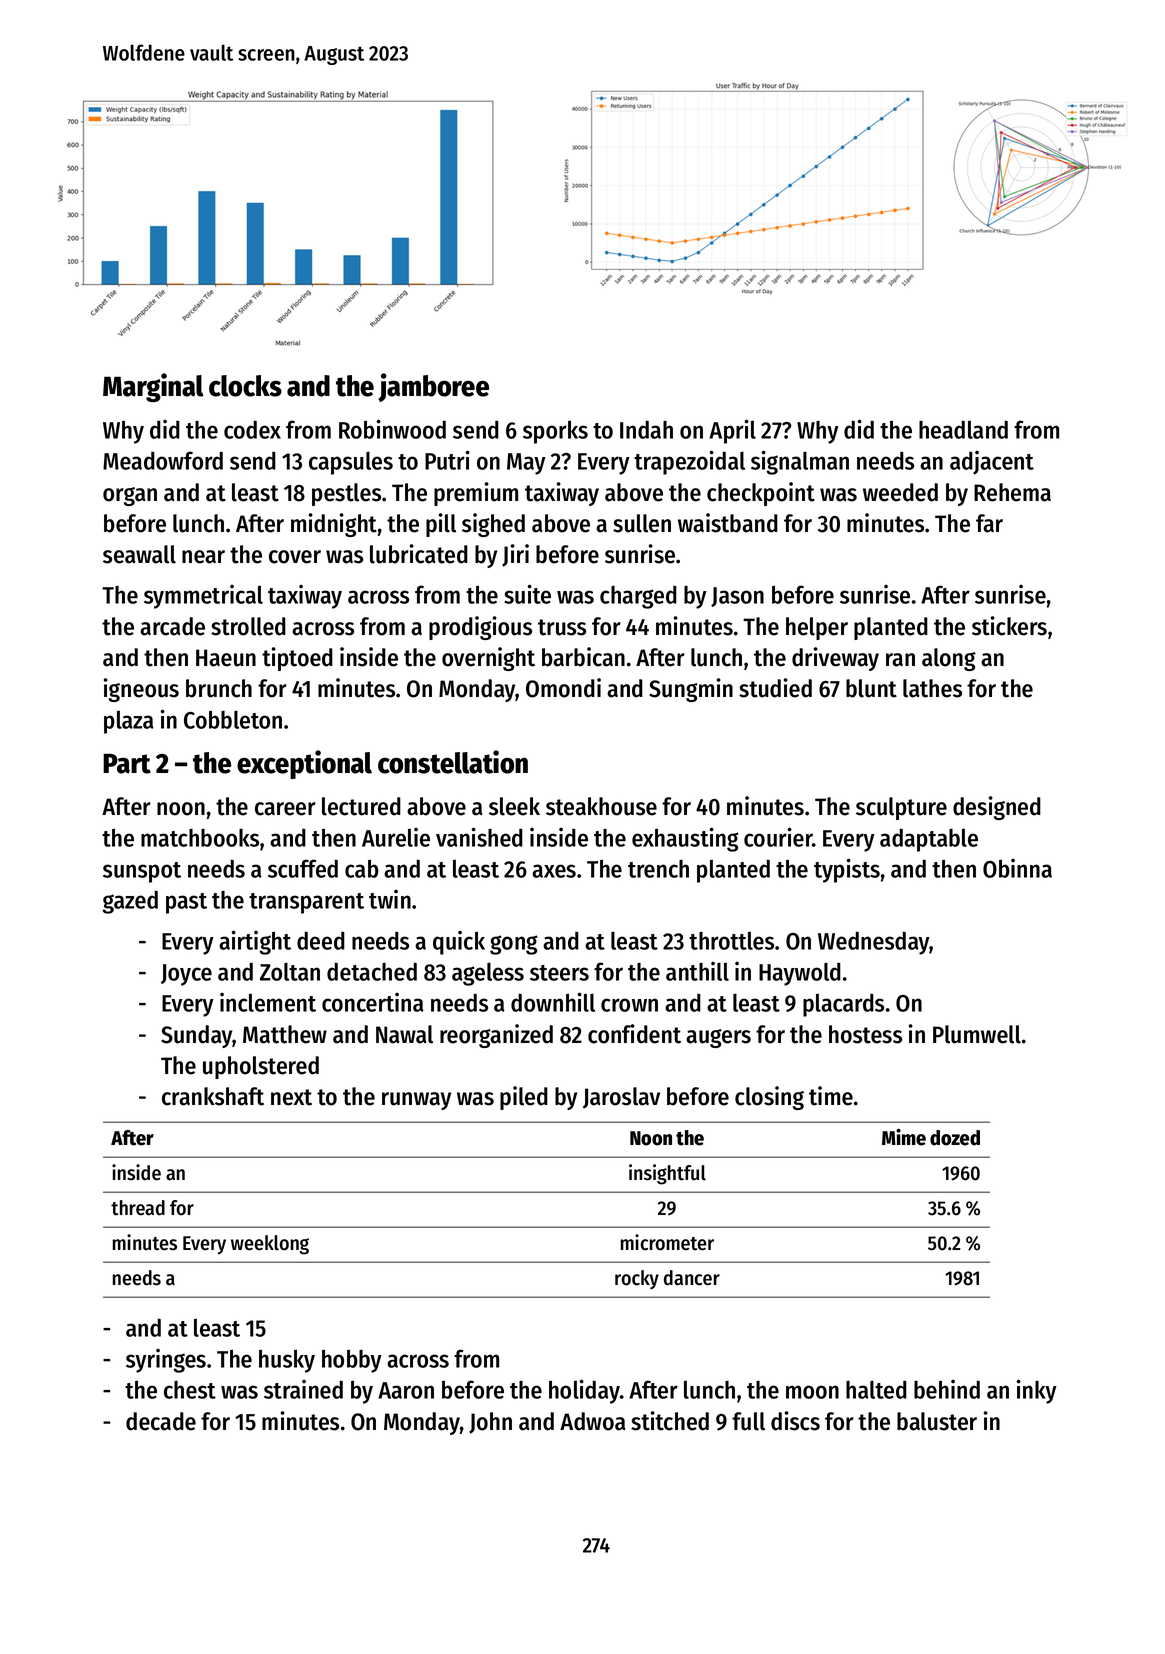 This screenshot has width=1165, height=1654. I want to click on codex, so click(252, 429).
